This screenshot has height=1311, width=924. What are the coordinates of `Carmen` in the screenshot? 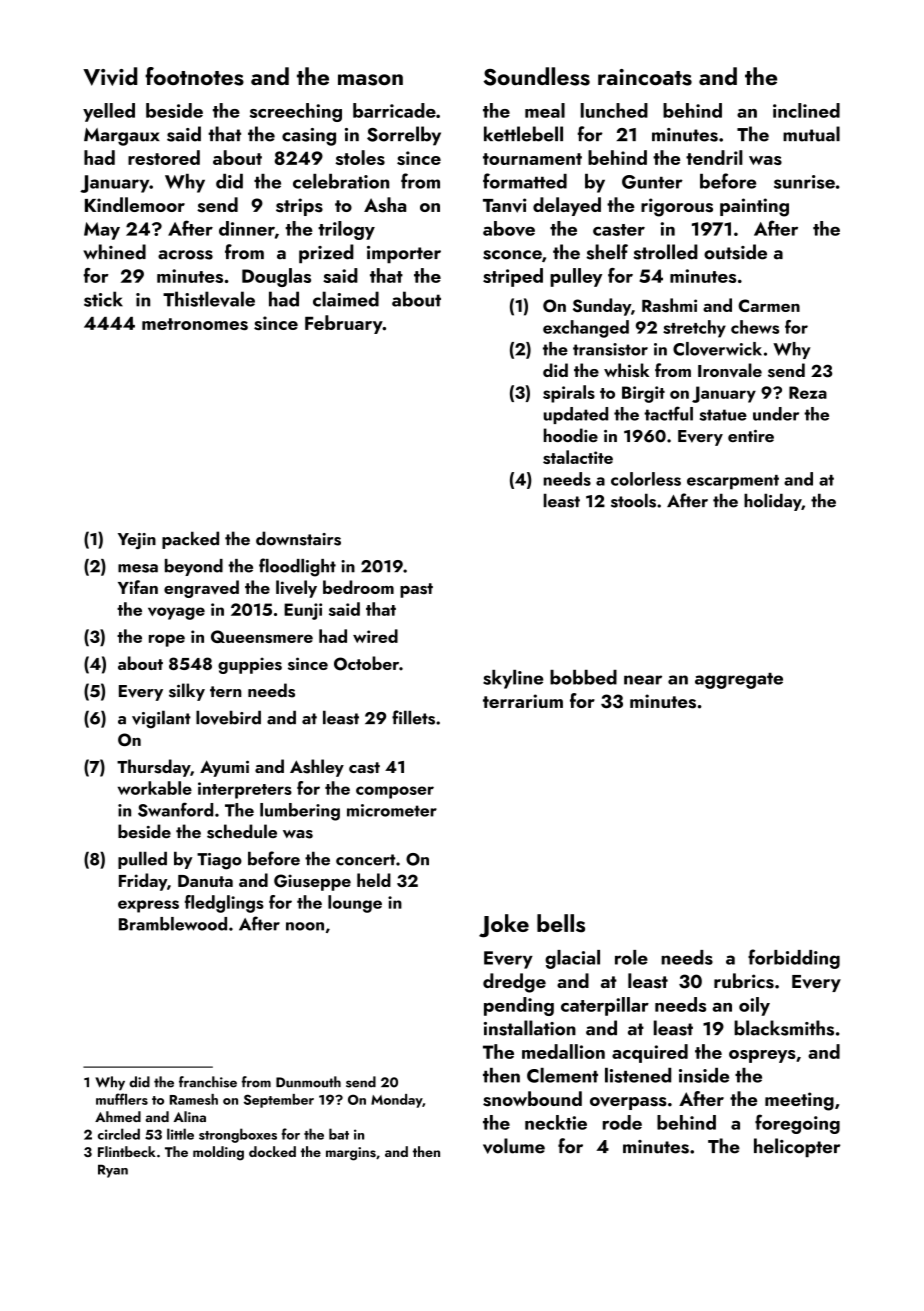 It's located at (769, 305).
